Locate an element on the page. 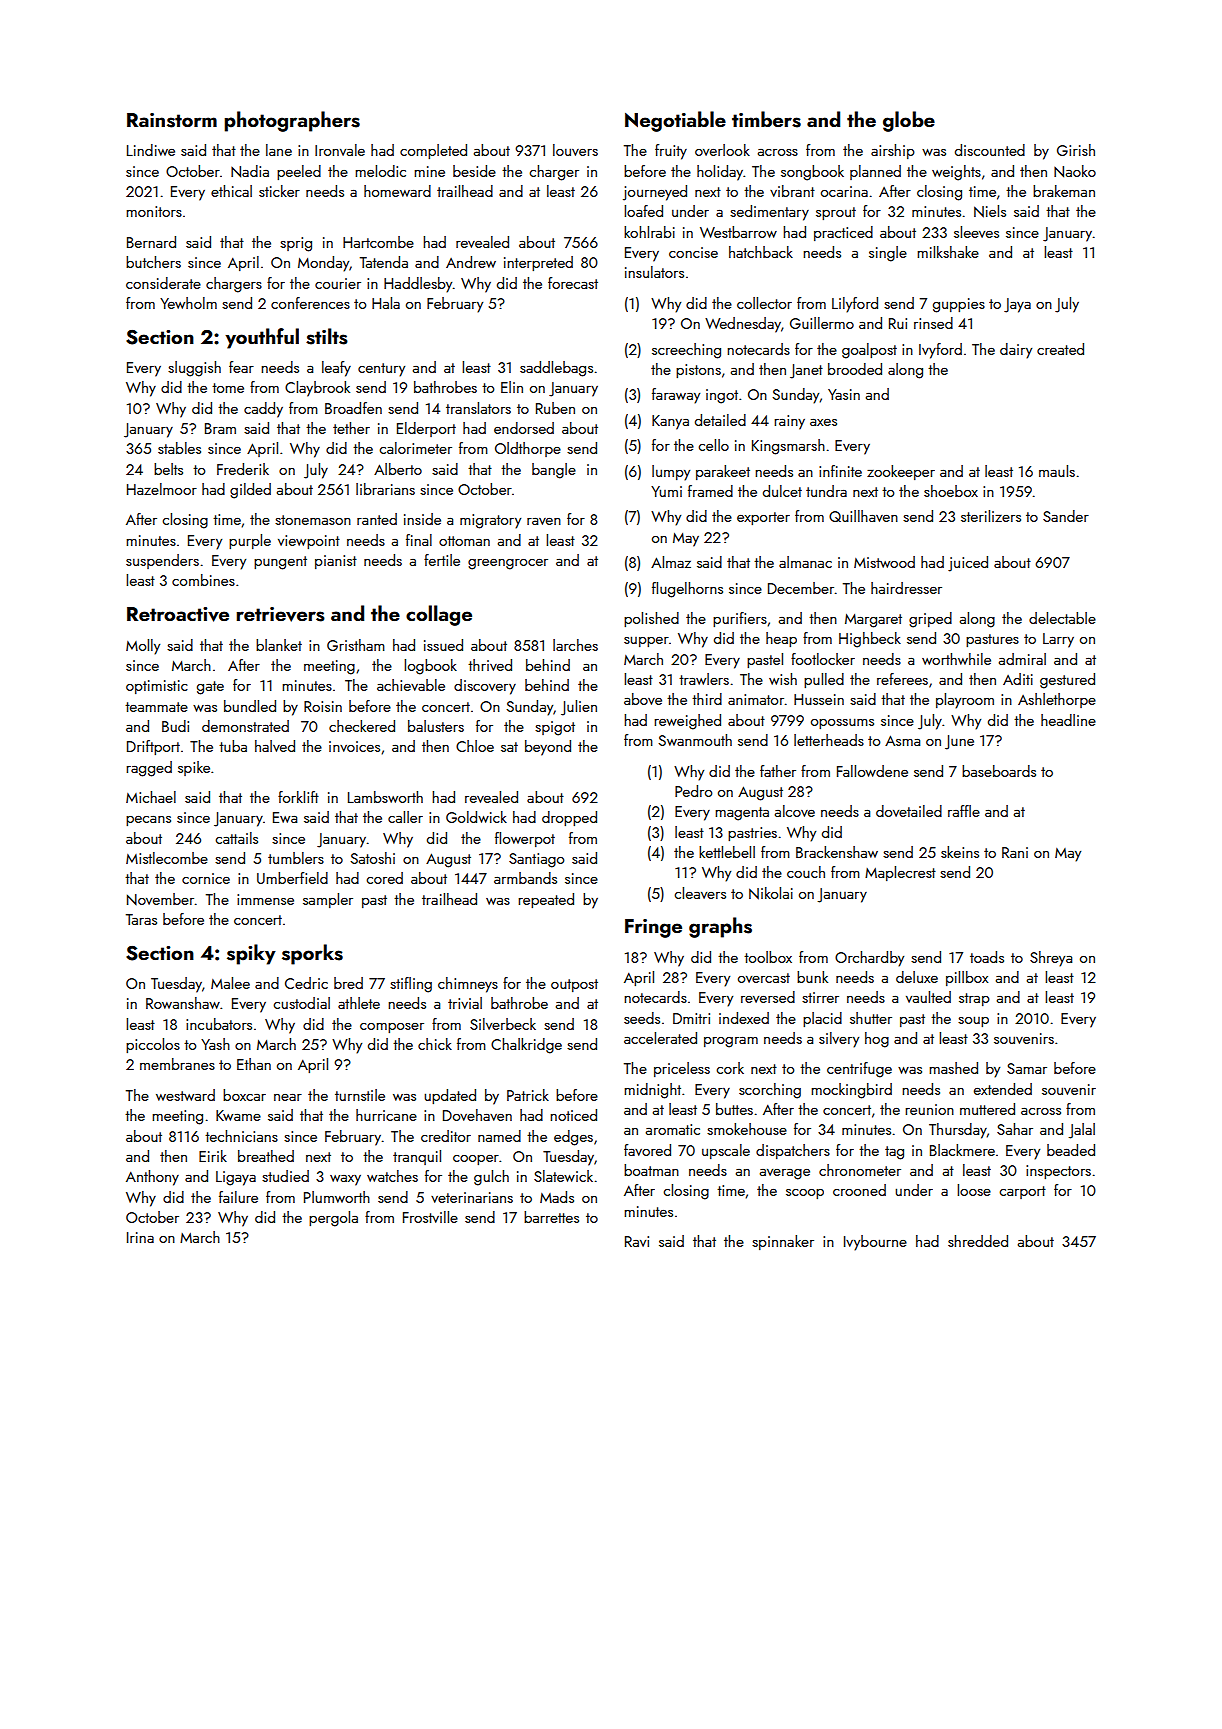  Irina is located at coordinates (140, 1237).
